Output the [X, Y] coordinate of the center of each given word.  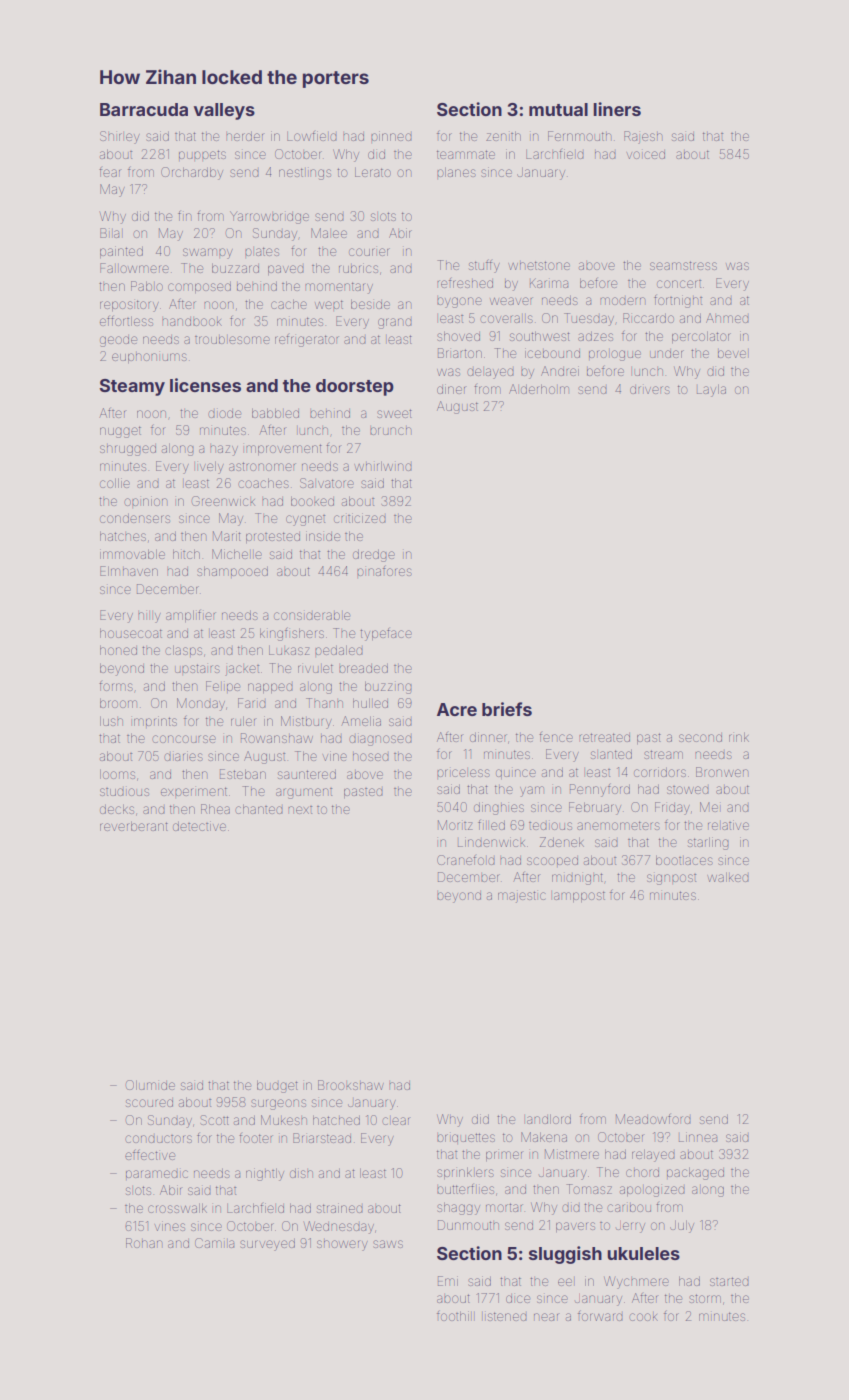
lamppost [579, 896]
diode [224, 414]
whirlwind [383, 466]
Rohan [144, 1243]
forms [116, 686]
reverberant [134, 826]
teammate [466, 154]
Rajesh [643, 137]
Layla [711, 390]
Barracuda [144, 109]
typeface [386, 634]
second [700, 738]
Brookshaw [351, 1085]
